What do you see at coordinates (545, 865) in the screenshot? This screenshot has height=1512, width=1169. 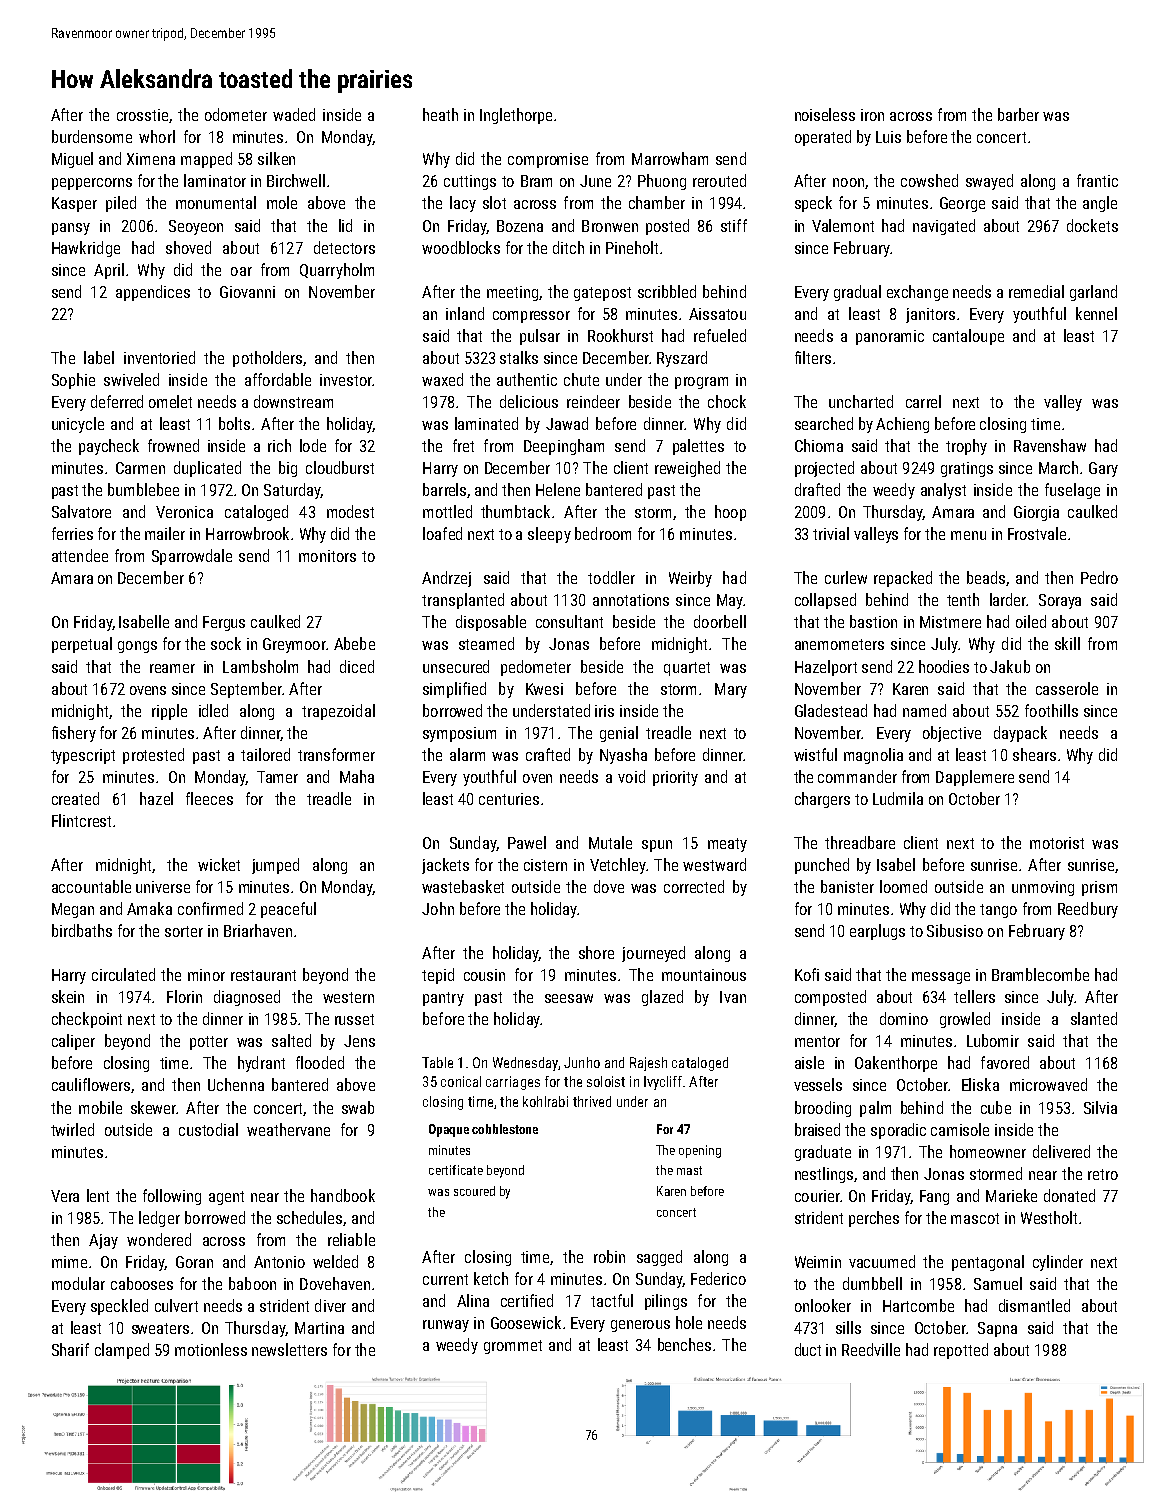 I see `cistern` at bounding box center [545, 865].
